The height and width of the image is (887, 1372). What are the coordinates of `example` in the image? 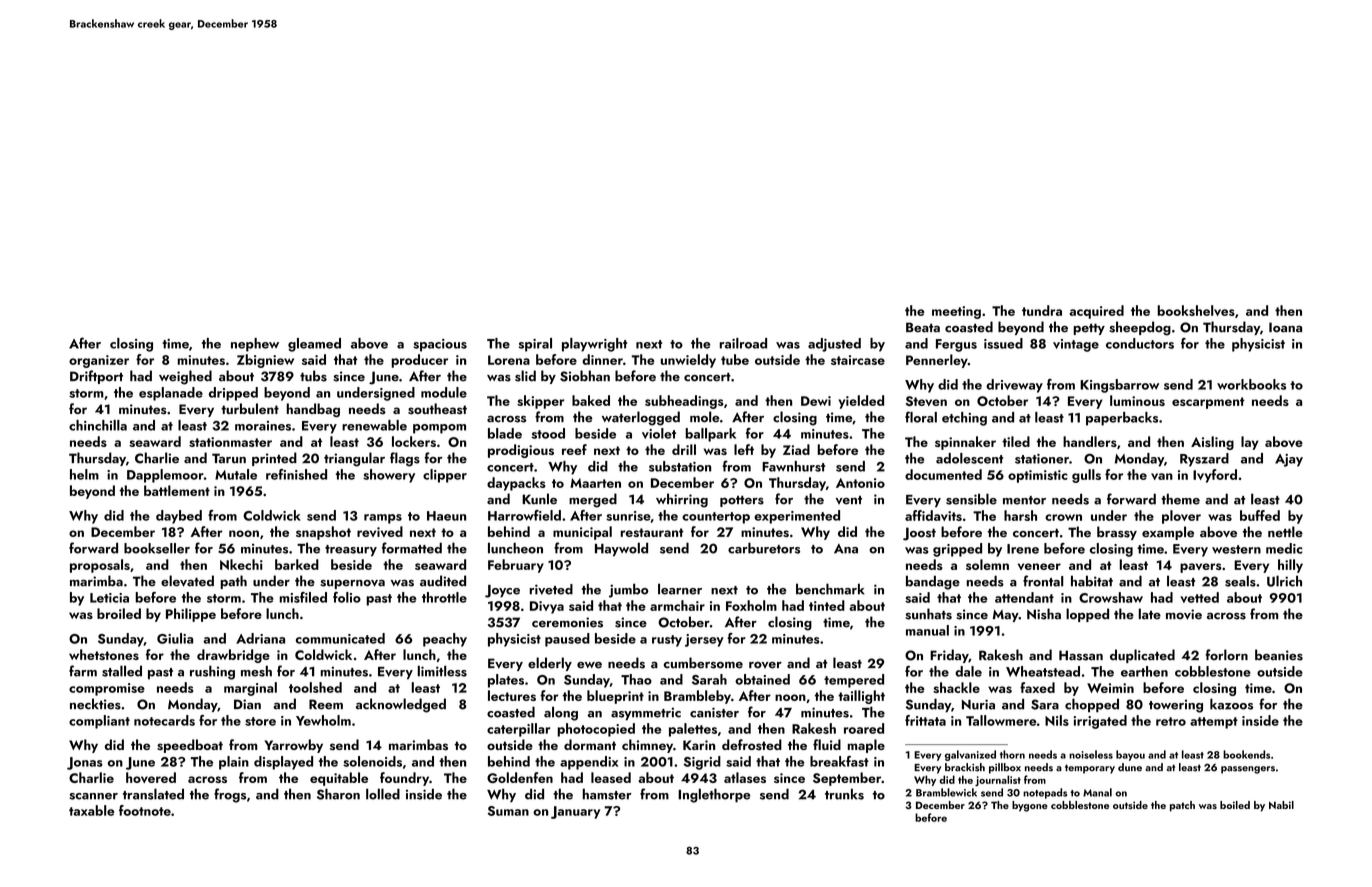 It's located at (1168, 533).
